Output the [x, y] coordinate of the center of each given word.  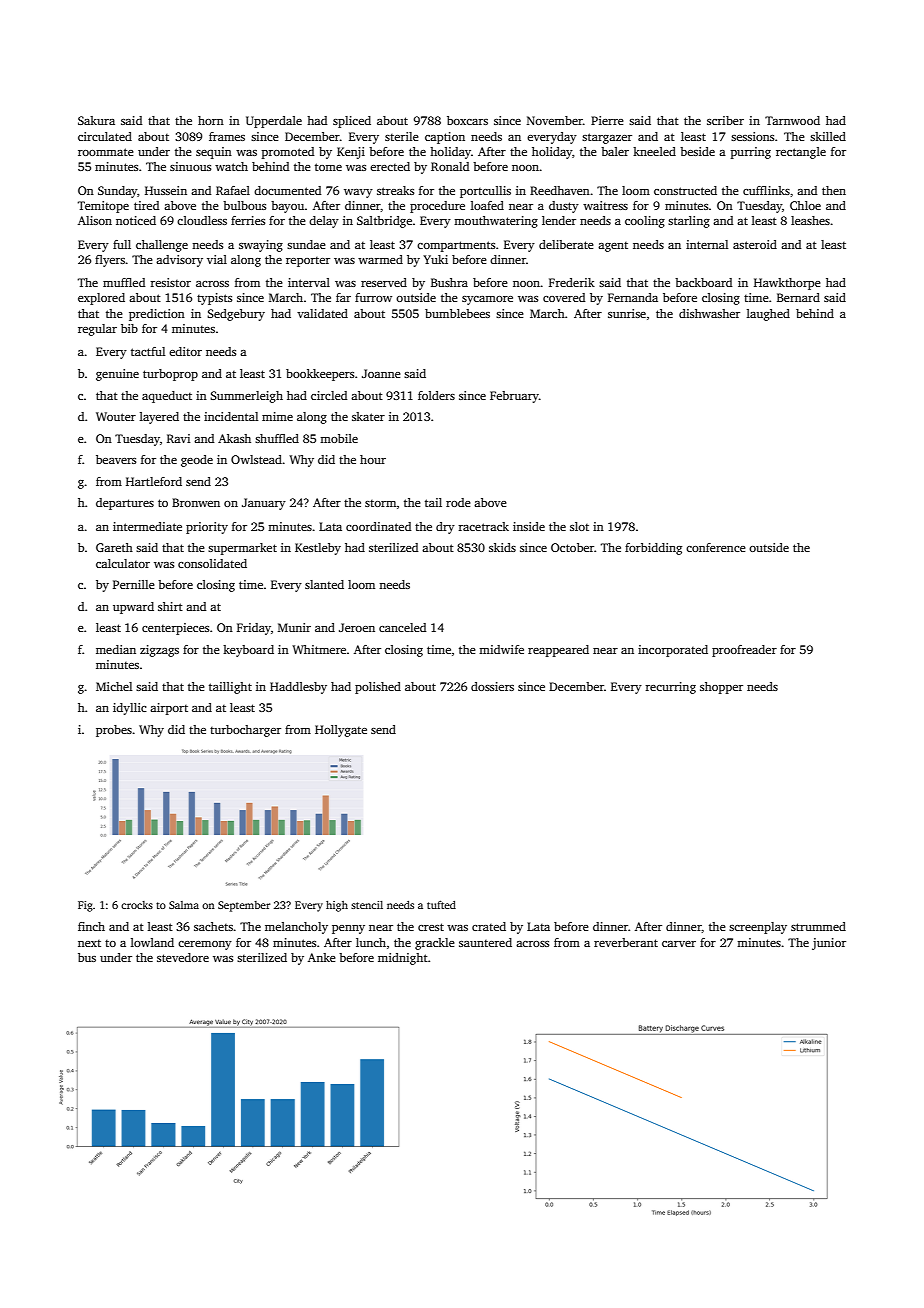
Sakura [96, 120]
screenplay [758, 928]
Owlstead [256, 459]
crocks [137, 905]
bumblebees [457, 313]
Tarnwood [792, 120]
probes [114, 731]
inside [529, 526]
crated [489, 926]
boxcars [467, 120]
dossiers [492, 686]
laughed [768, 315]
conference [716, 547]
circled [329, 395]
